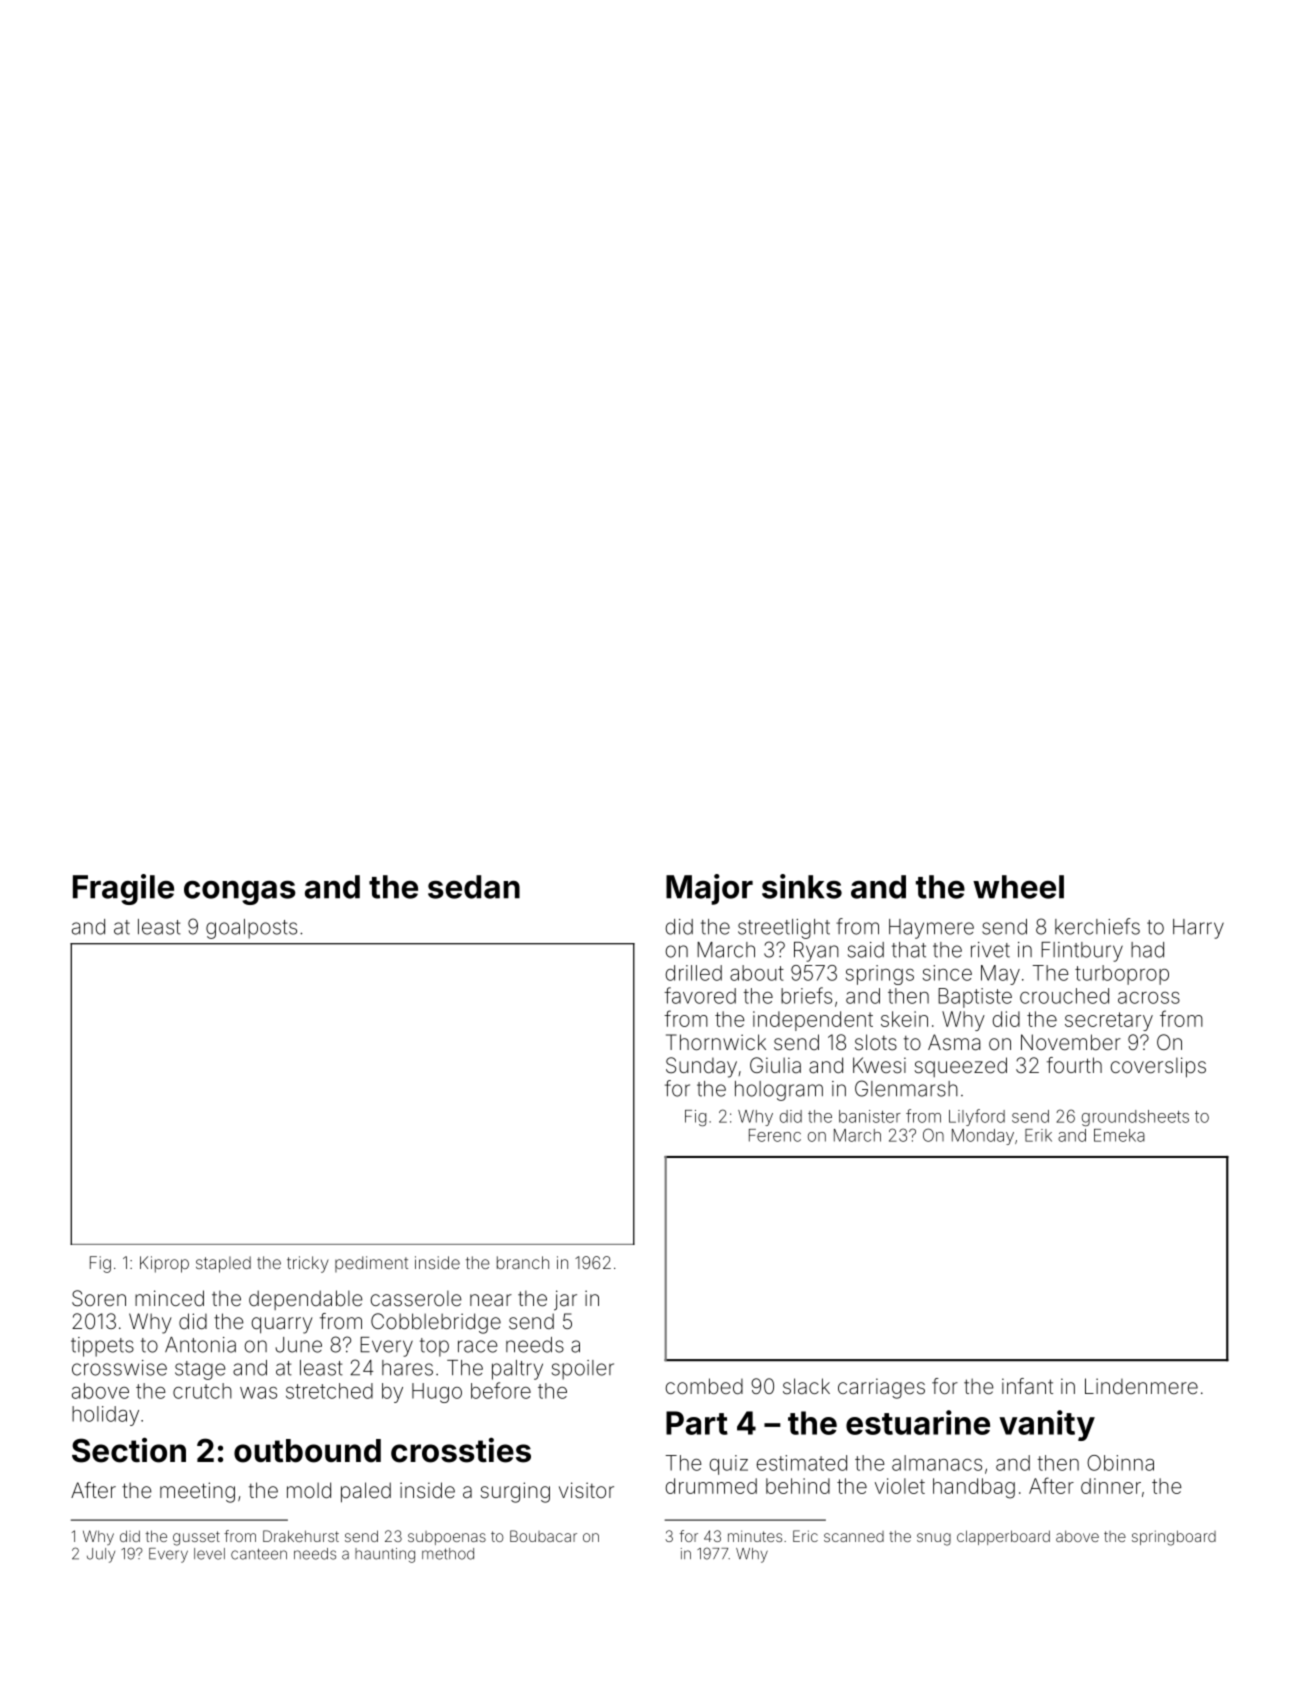 This screenshot has height=1681, width=1299. I want to click on infant, so click(1027, 1386).
